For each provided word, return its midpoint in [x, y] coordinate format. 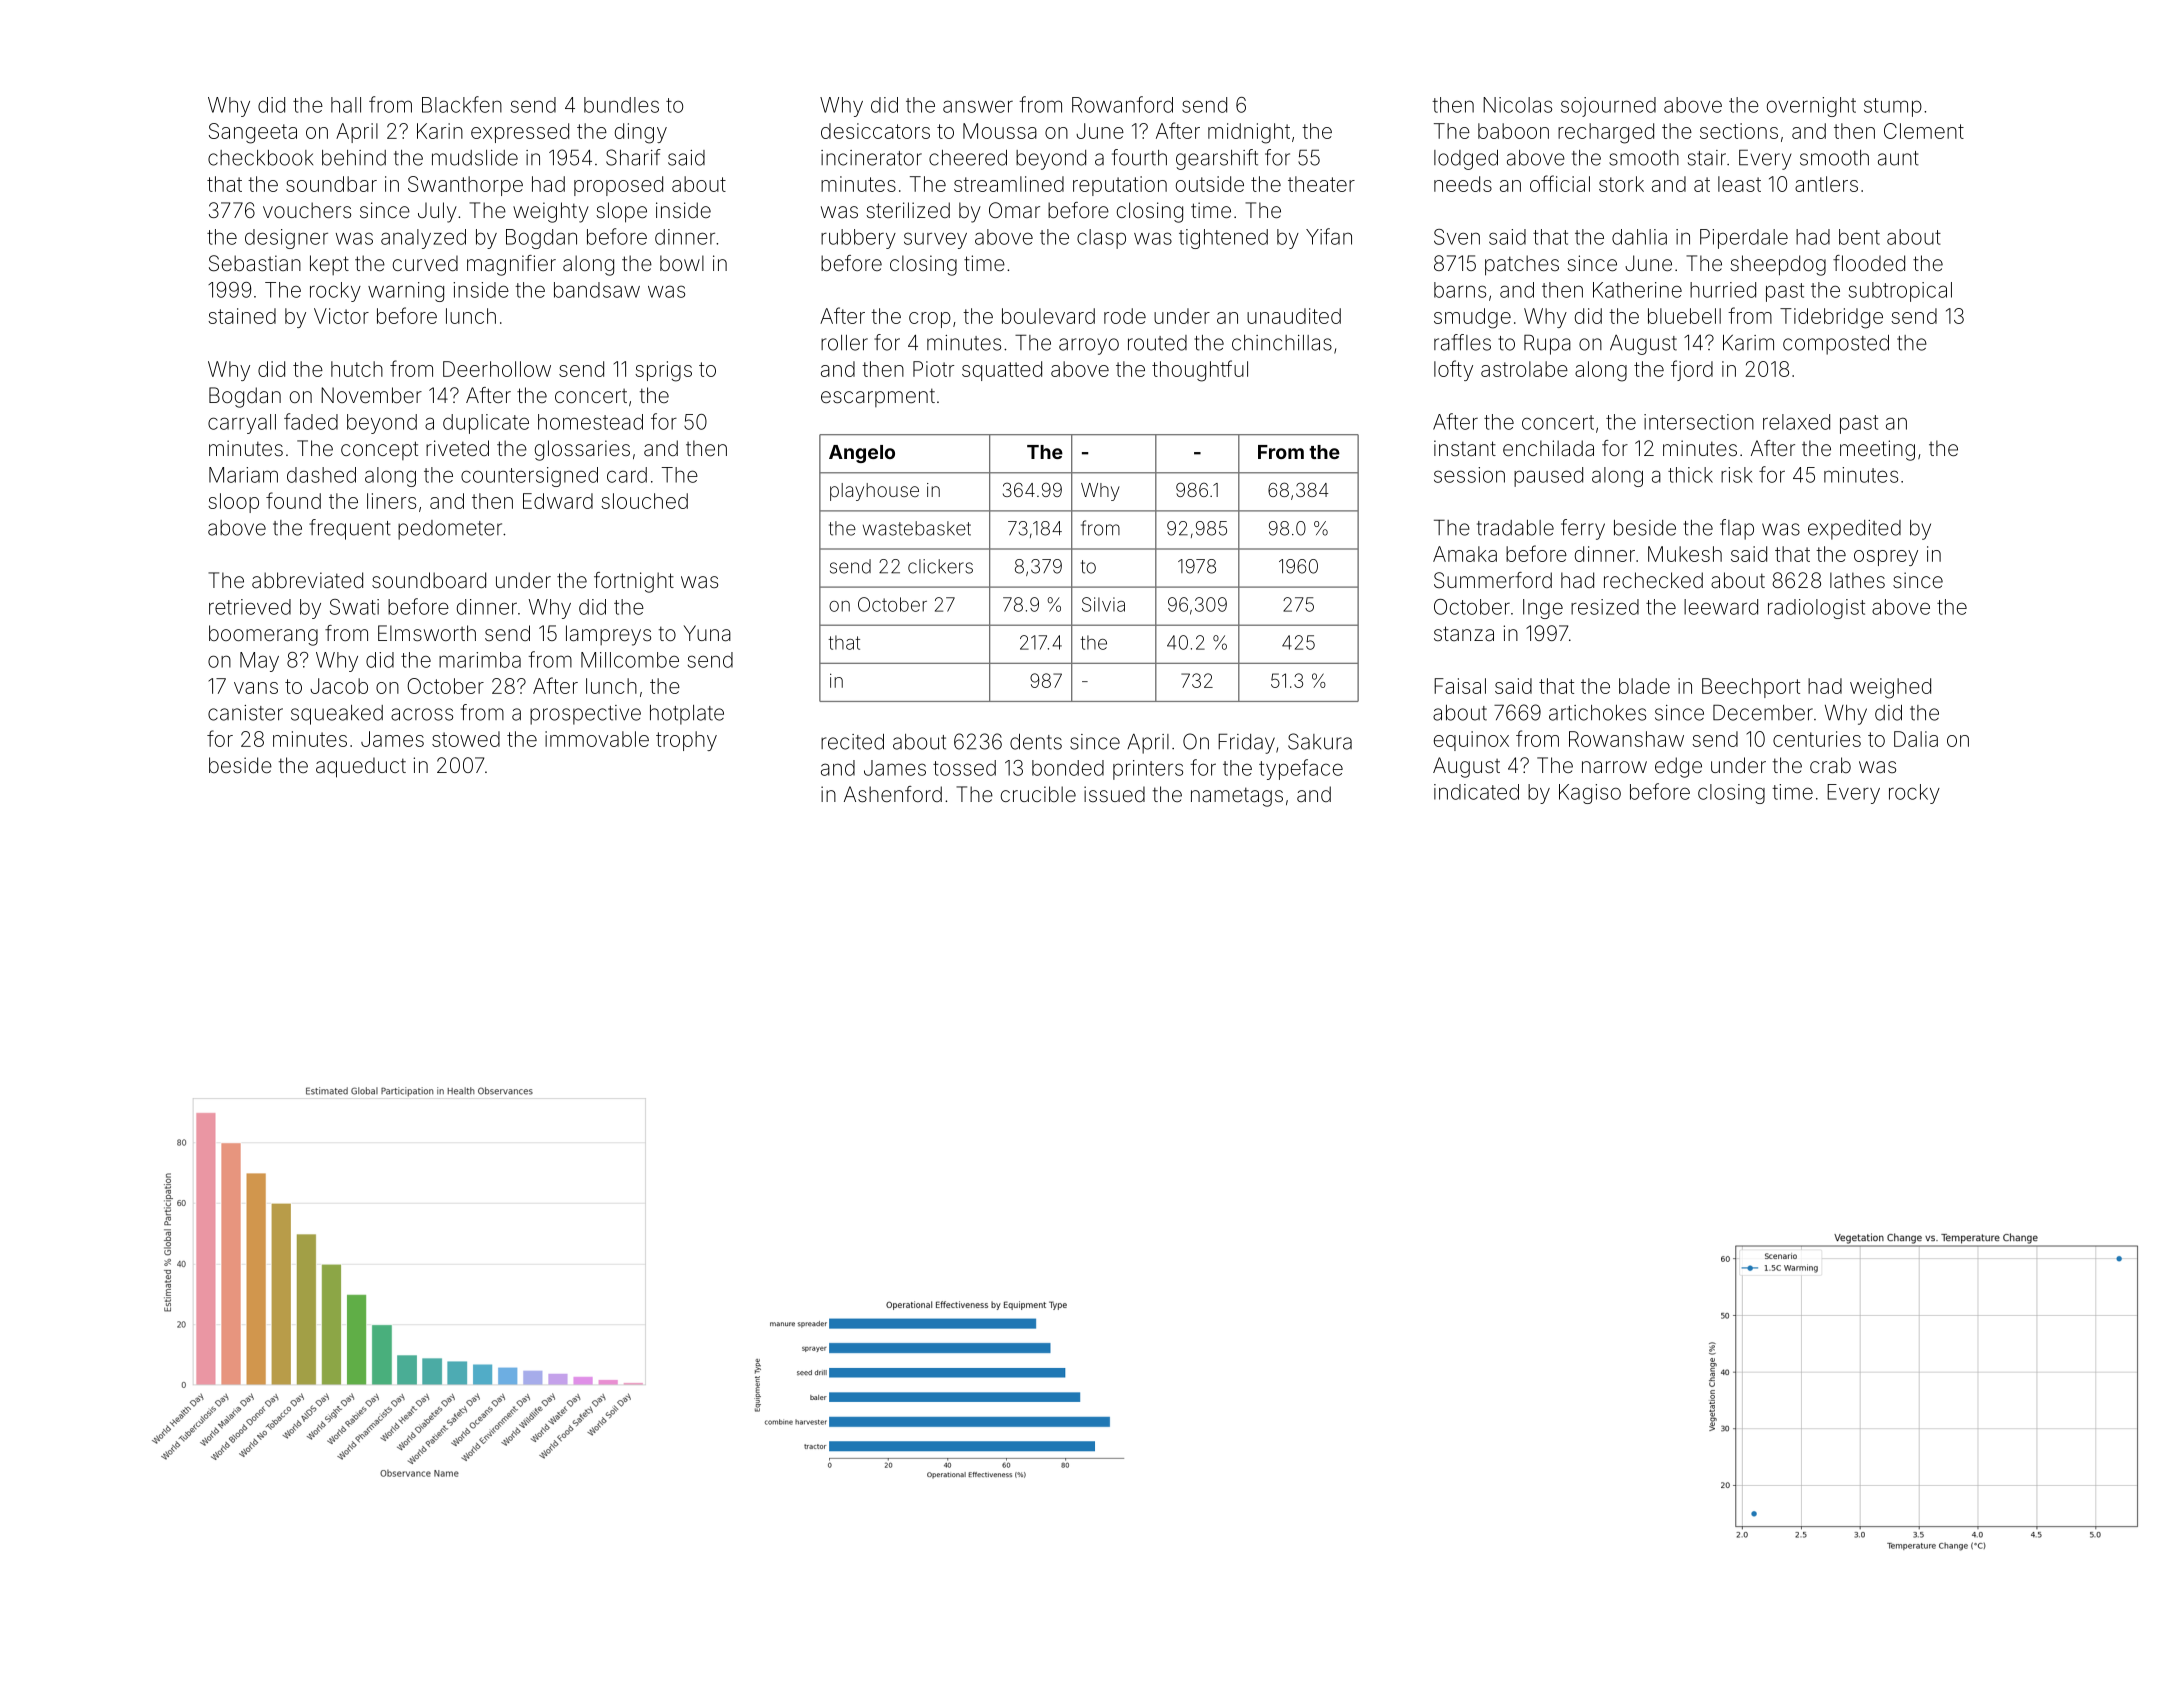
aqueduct [361, 767]
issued [1114, 794]
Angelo [862, 454]
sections [1739, 131]
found [293, 500]
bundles [621, 105]
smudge [1472, 318]
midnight [1249, 133]
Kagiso [1590, 794]
